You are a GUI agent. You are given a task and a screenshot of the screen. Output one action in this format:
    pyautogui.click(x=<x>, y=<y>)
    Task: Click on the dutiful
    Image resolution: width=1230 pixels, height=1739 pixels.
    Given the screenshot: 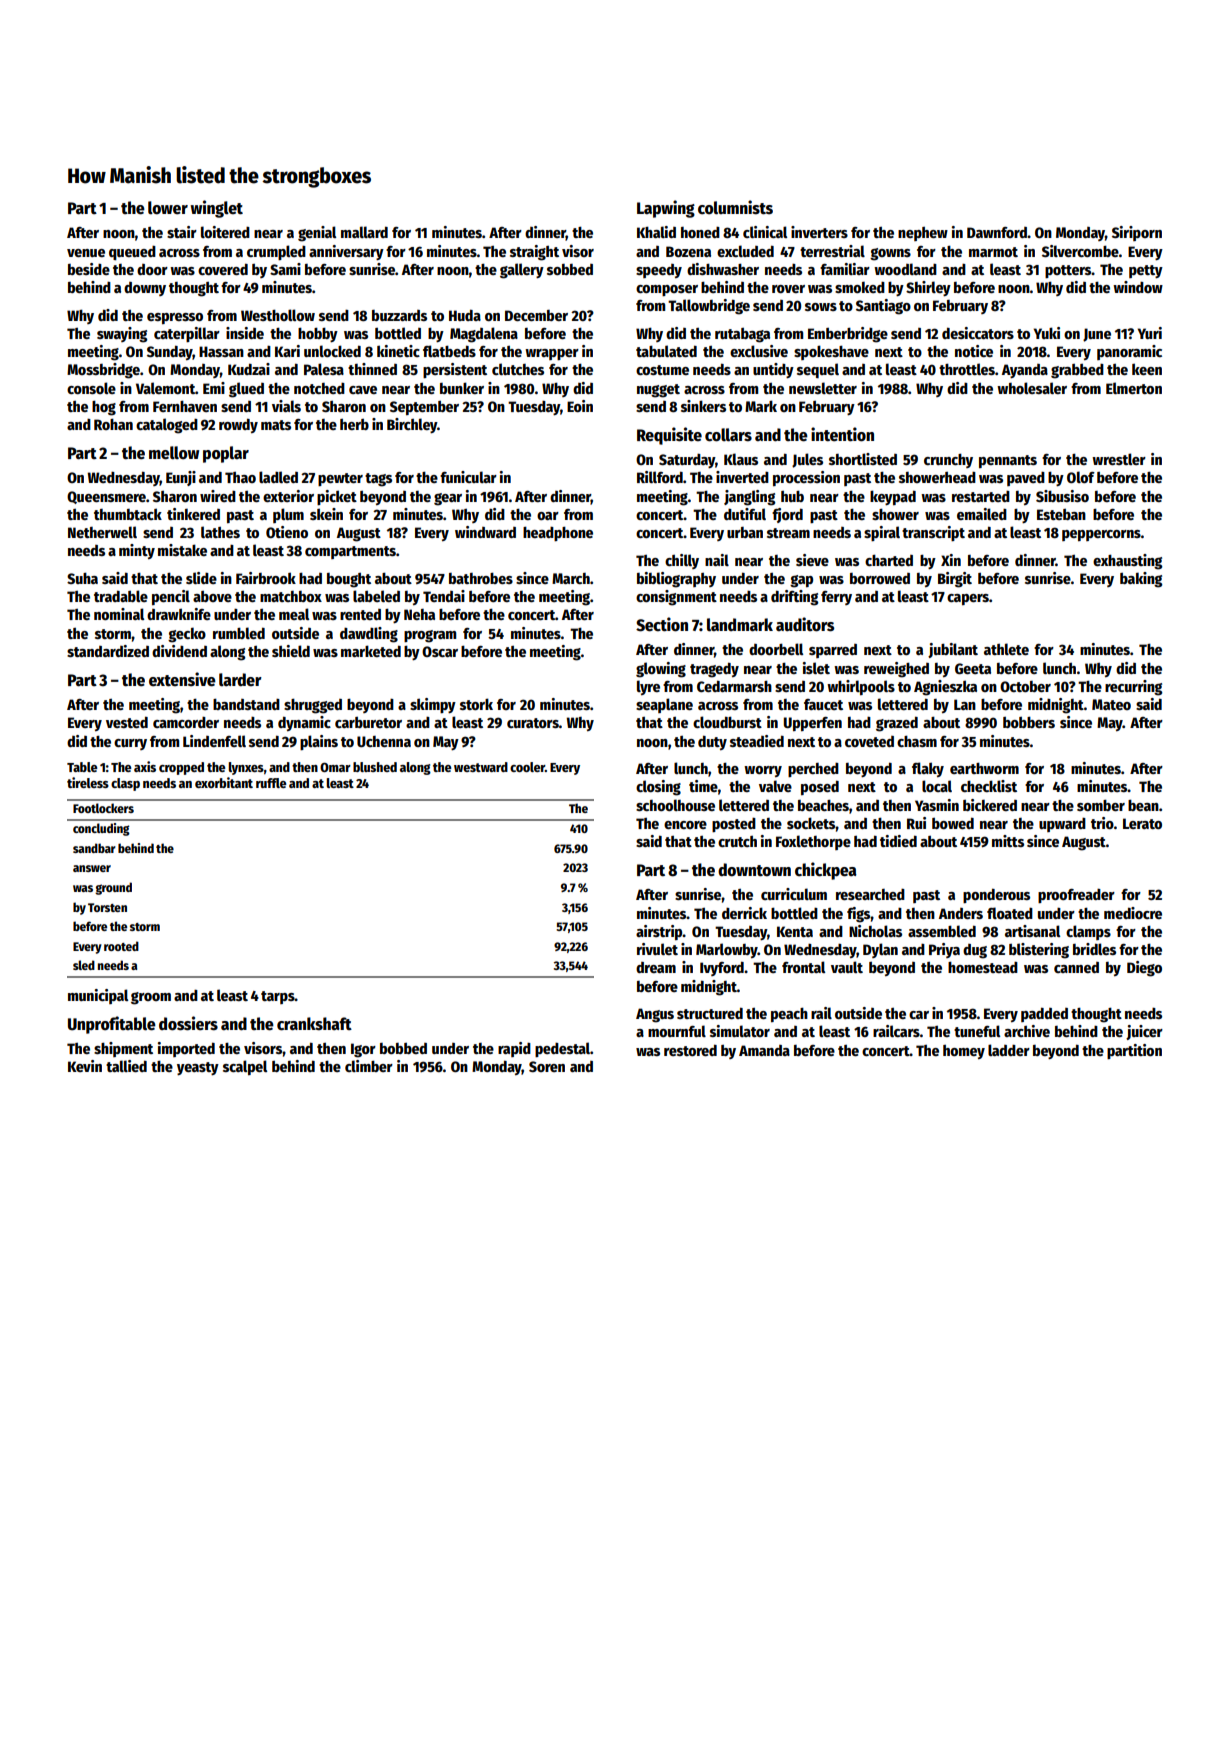 What is the action you would take?
    pyautogui.click(x=745, y=514)
